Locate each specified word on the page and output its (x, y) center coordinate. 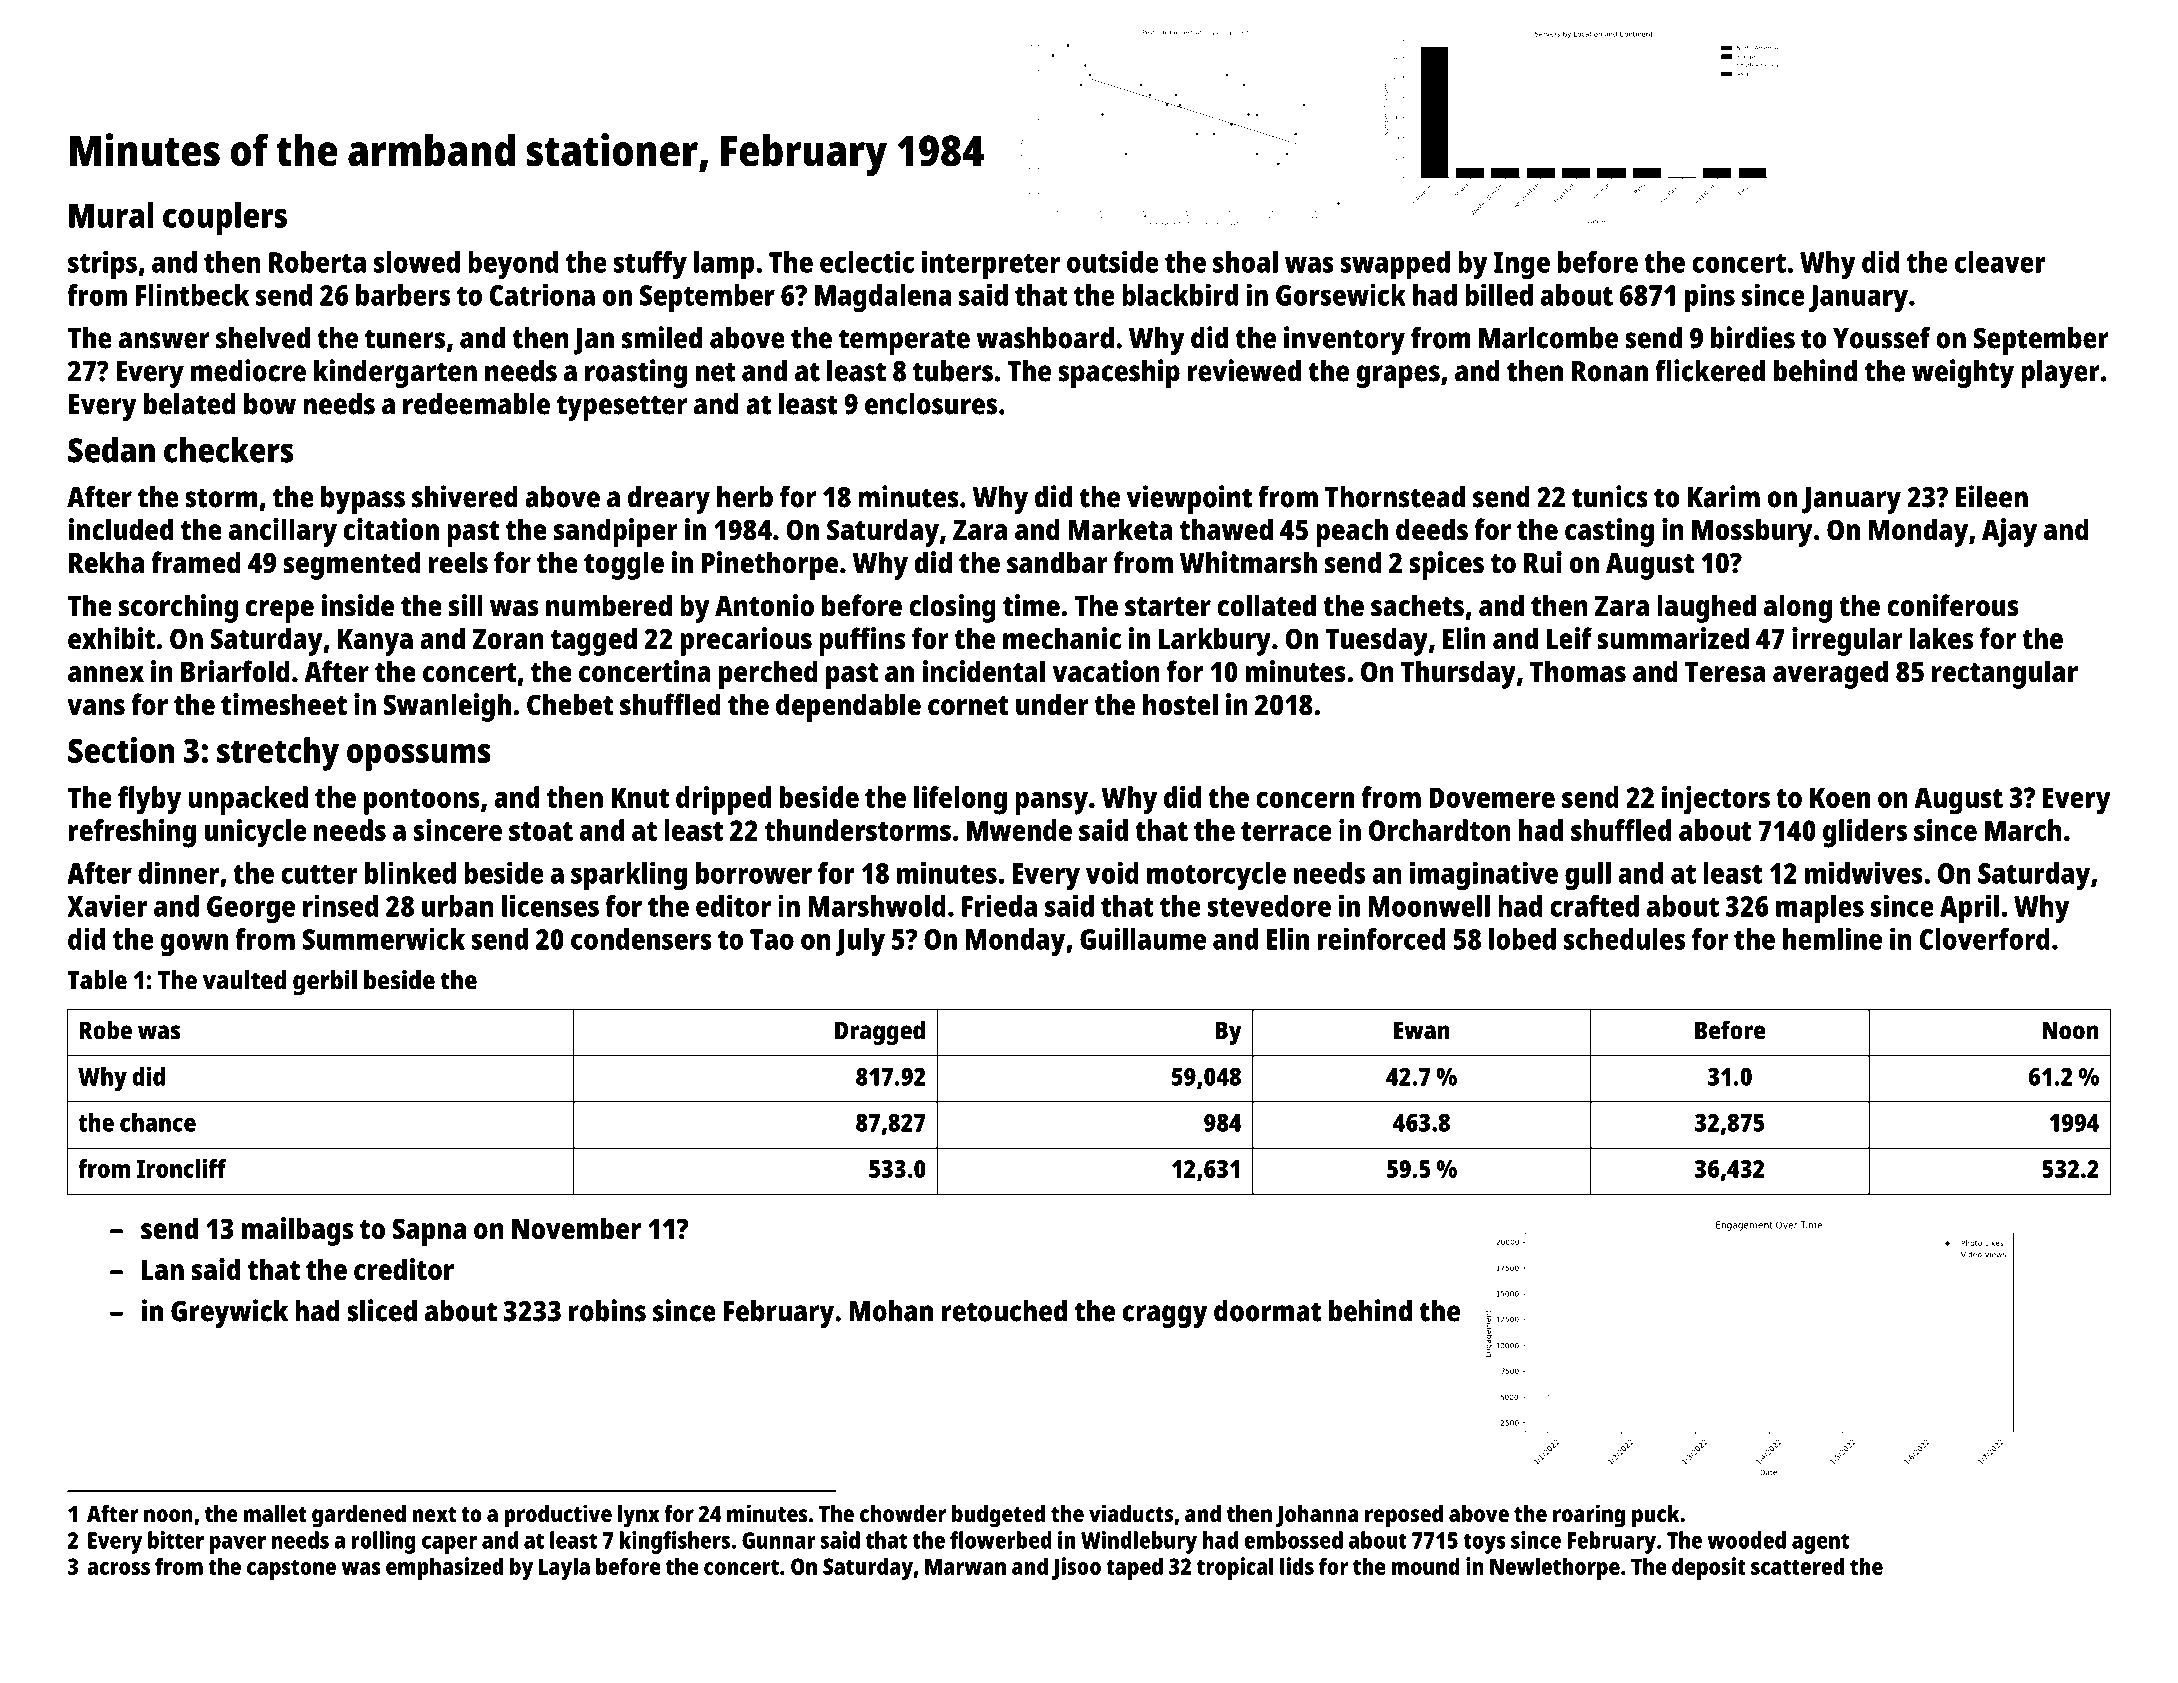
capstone (291, 1570)
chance (158, 1122)
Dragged (880, 1032)
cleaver (2000, 262)
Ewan (1422, 1030)
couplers (225, 219)
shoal (1245, 262)
